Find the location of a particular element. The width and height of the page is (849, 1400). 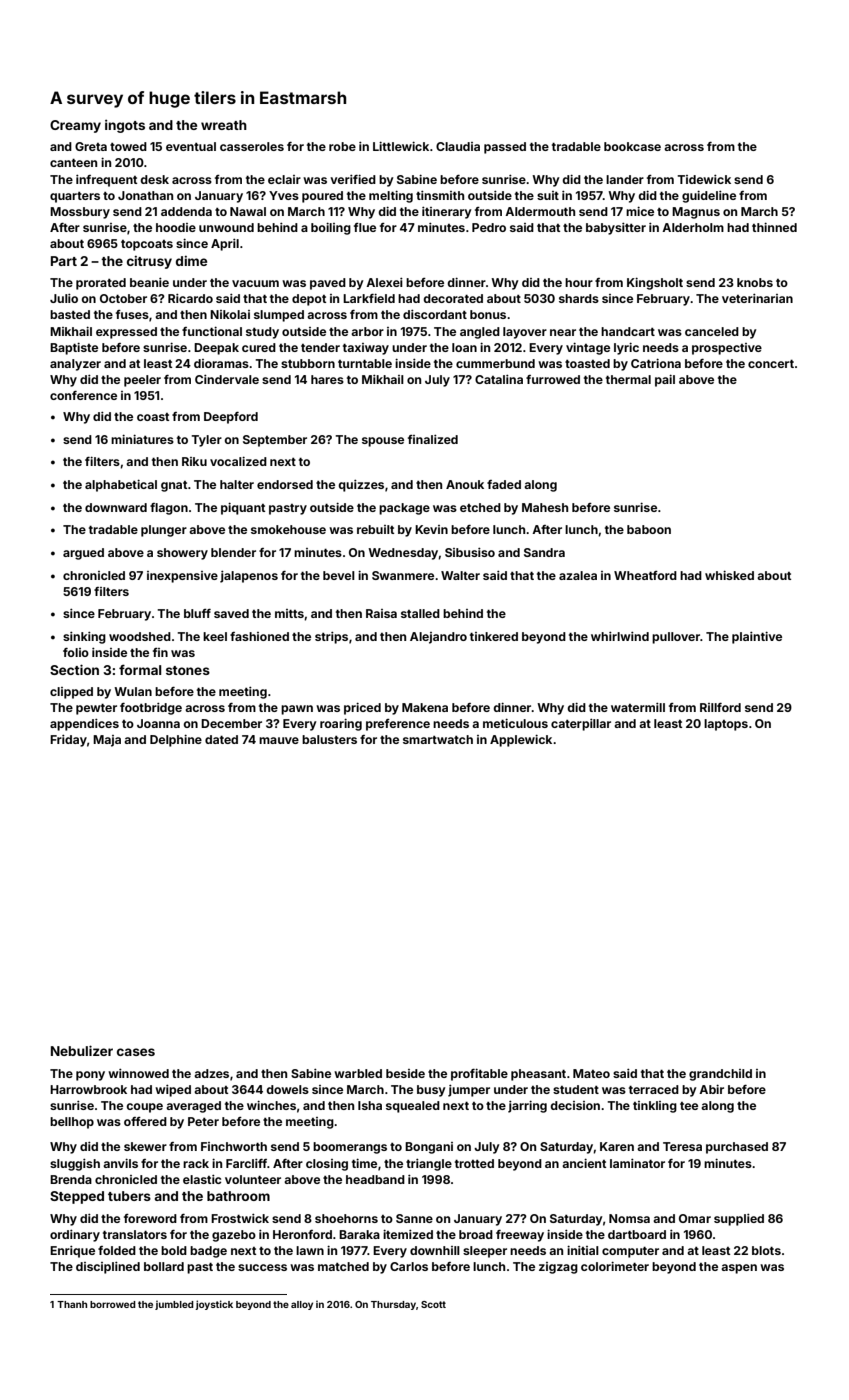

aspen is located at coordinates (739, 1269).
